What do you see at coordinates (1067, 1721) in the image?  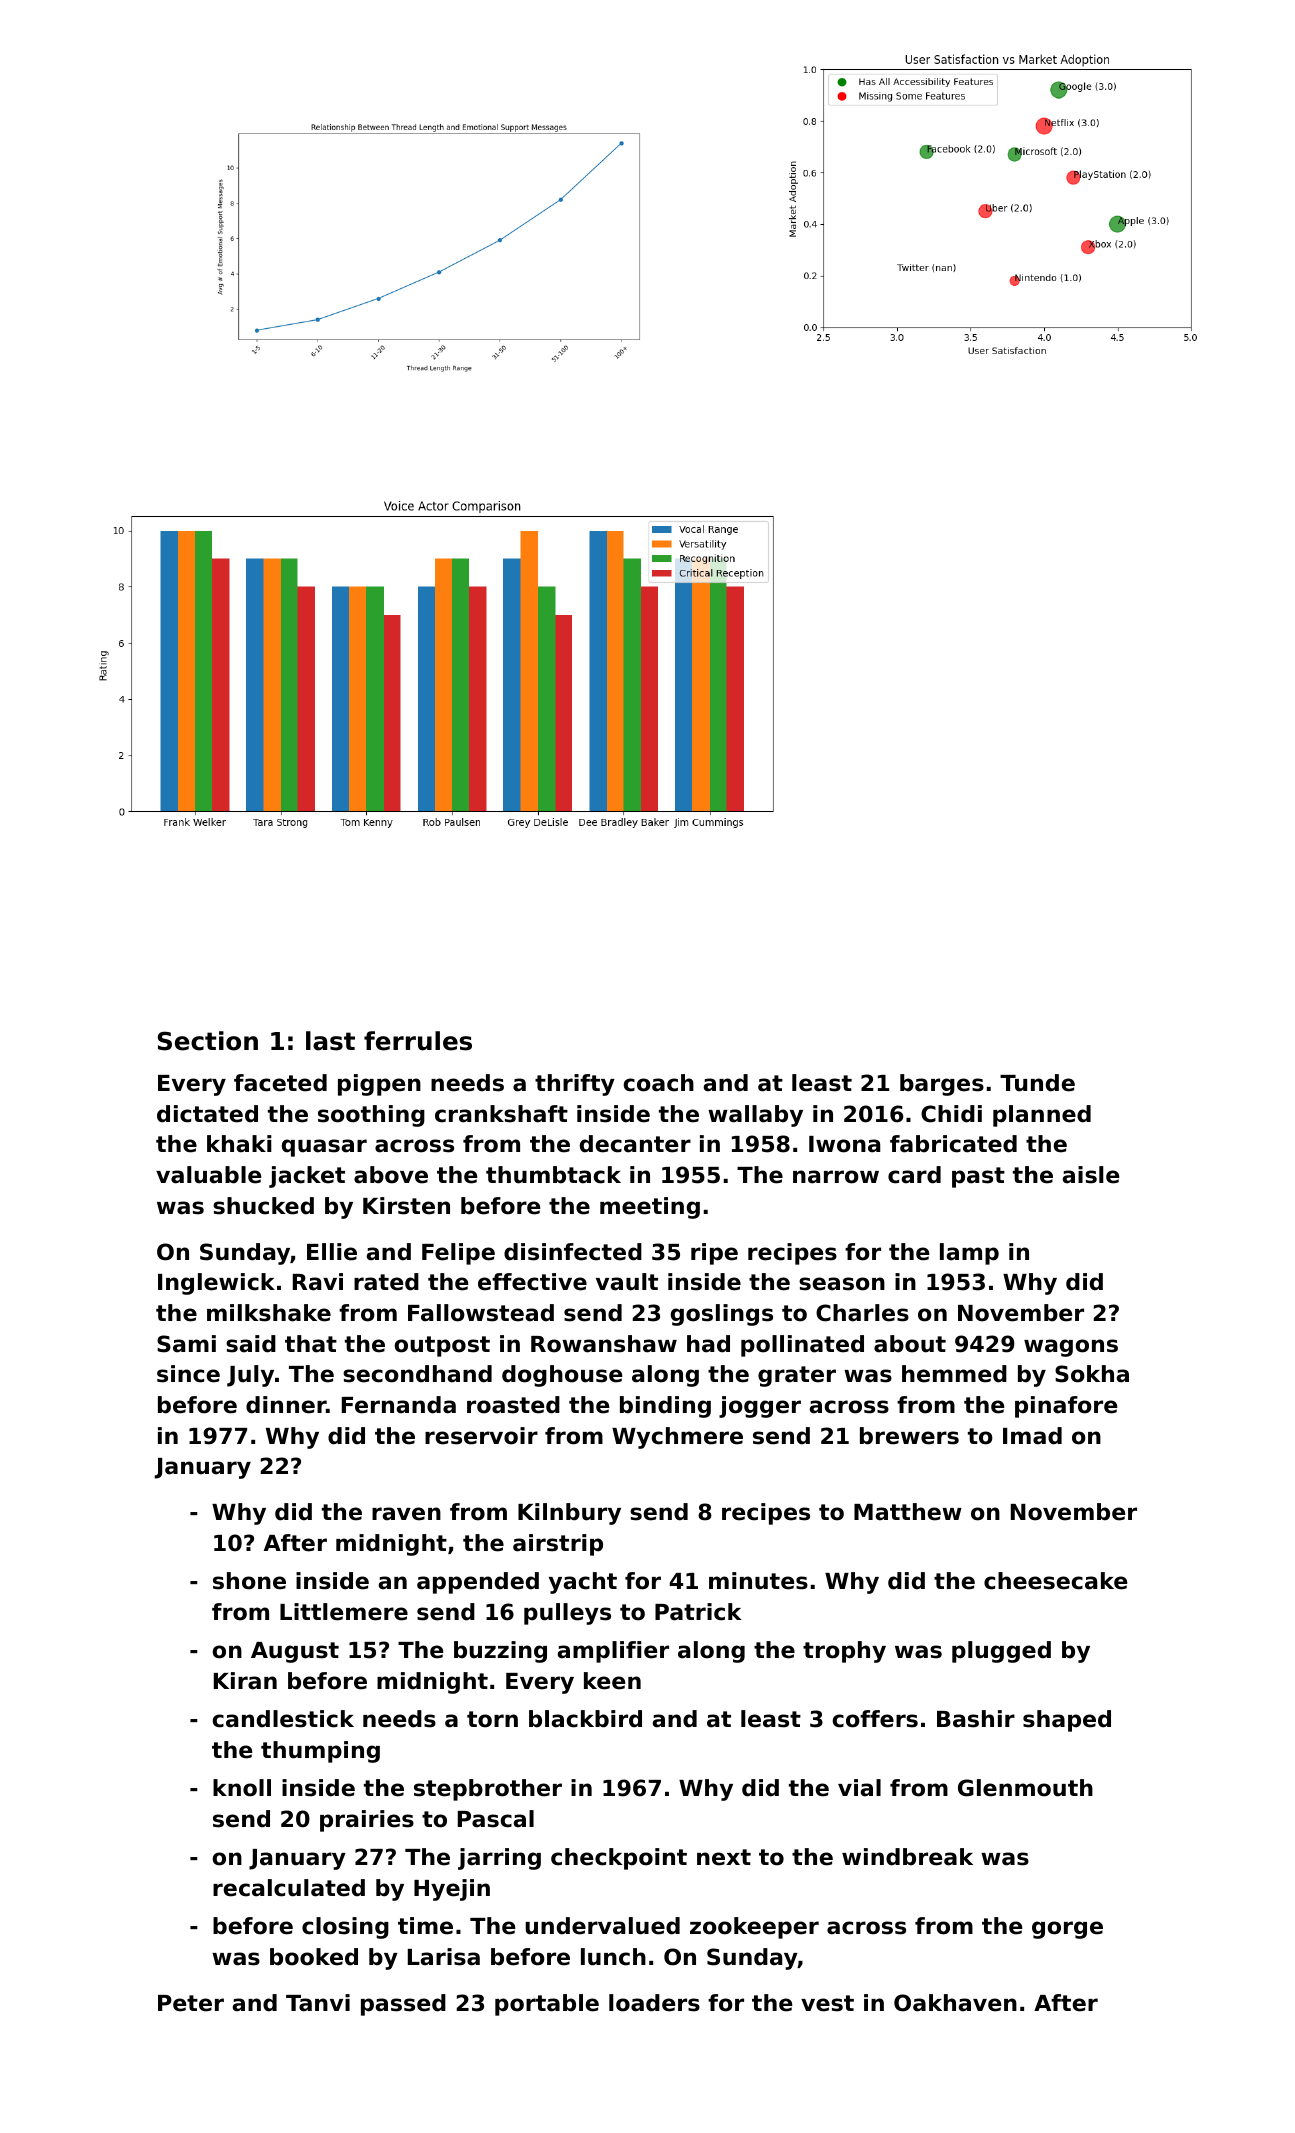 I see `shaped` at bounding box center [1067, 1721].
